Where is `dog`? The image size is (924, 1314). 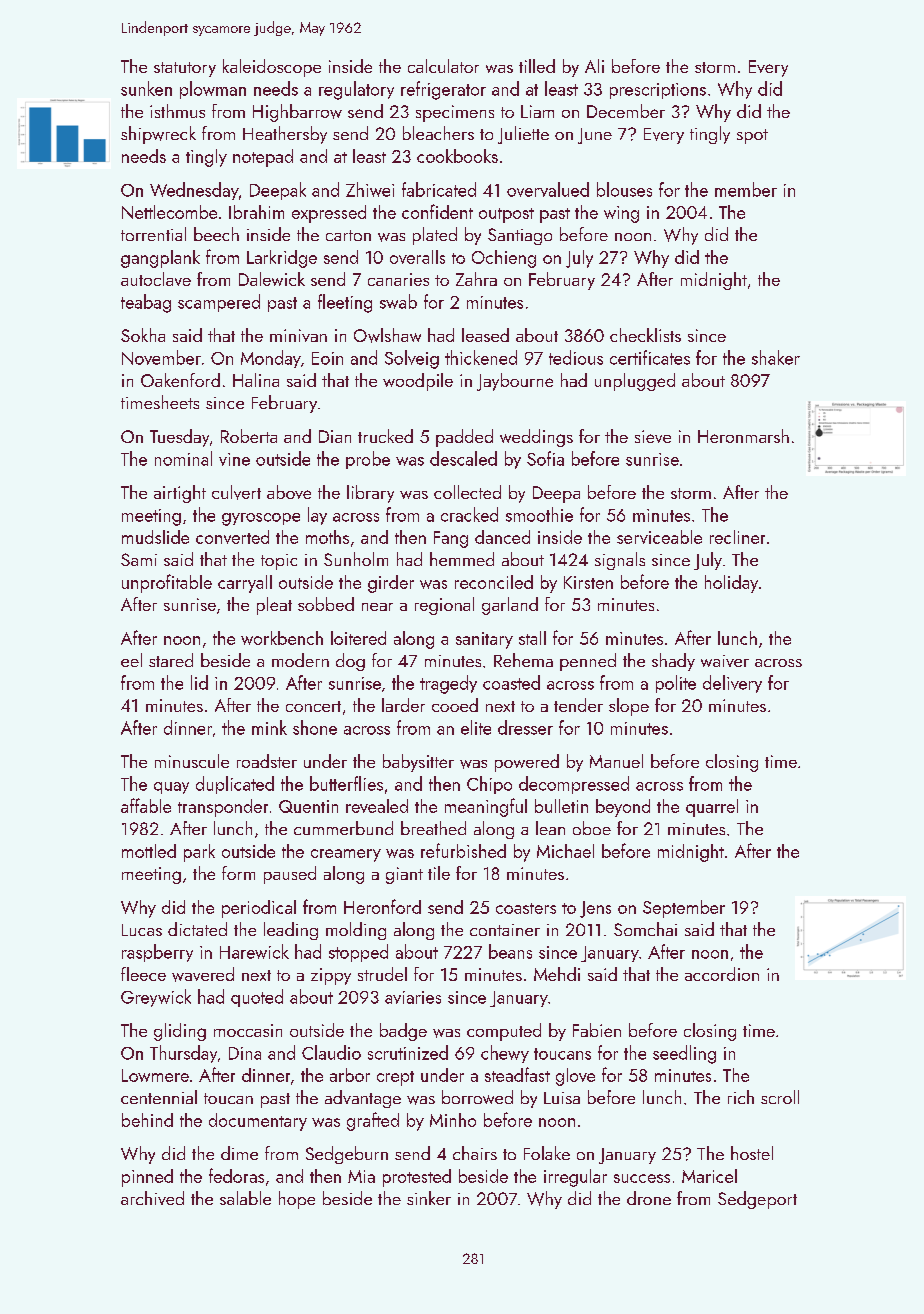
dog is located at coordinates (350, 662).
